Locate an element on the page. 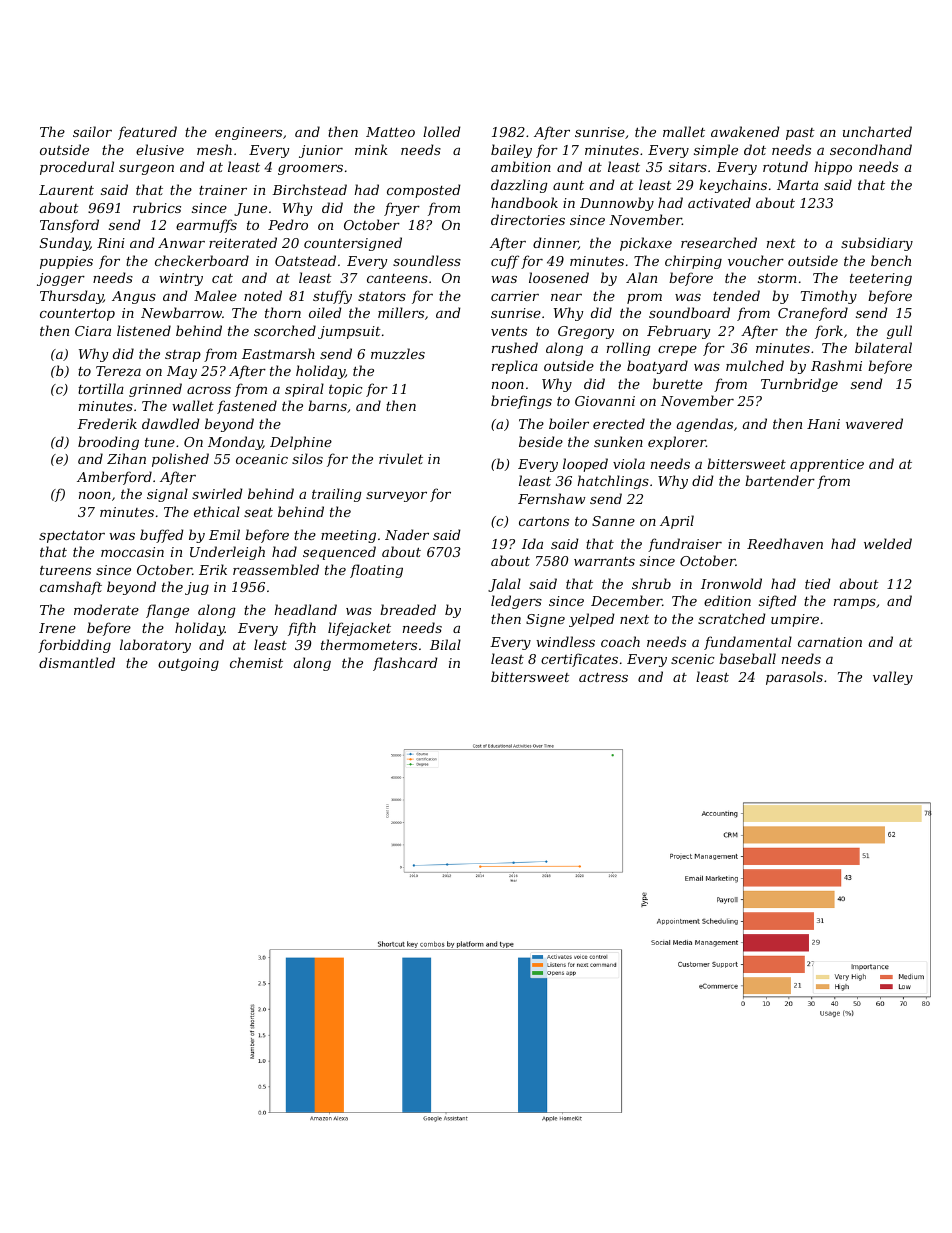 The width and height of the document is (952, 1233). brooding is located at coordinates (108, 443).
